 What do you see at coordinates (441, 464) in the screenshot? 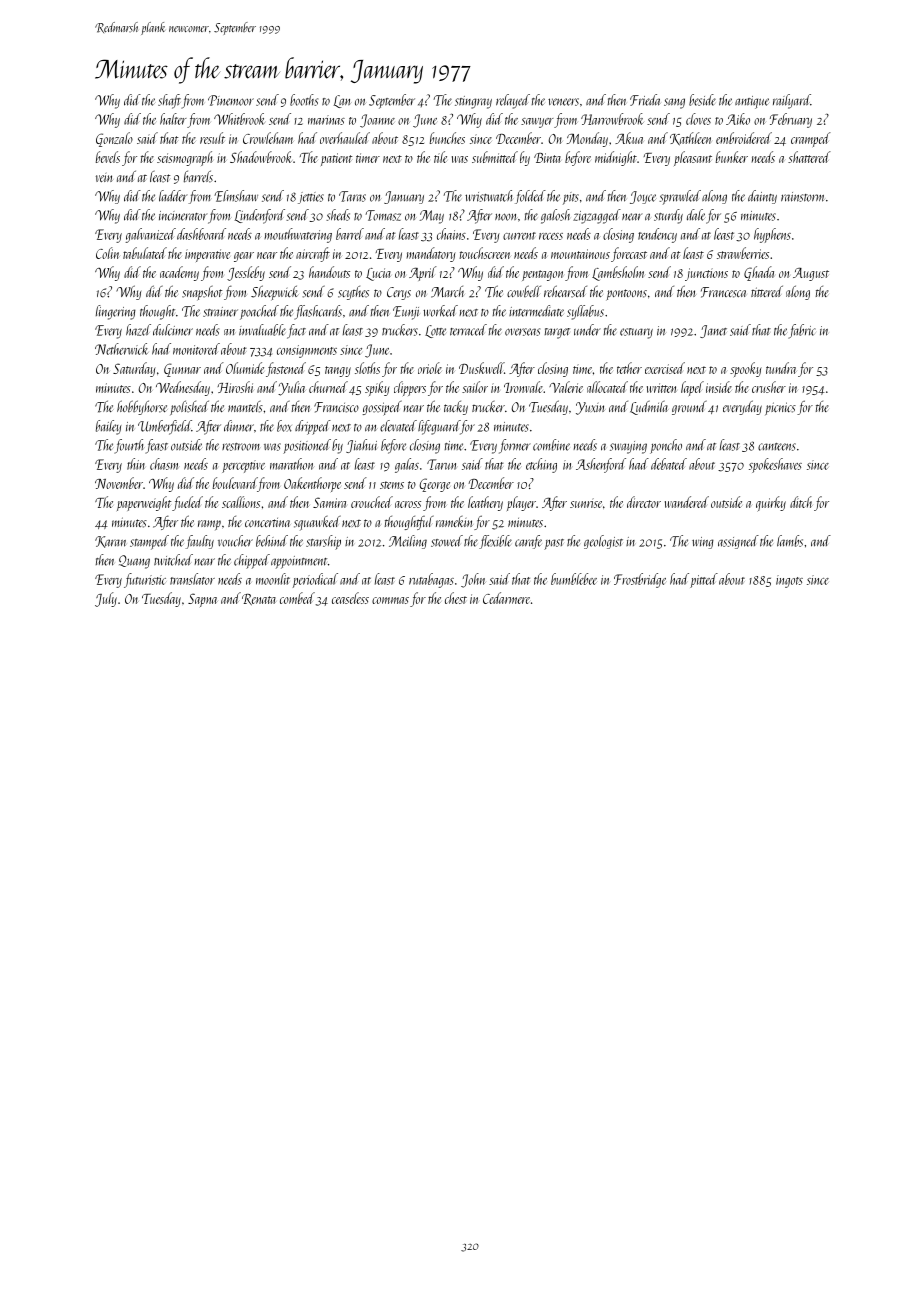
I see `Tarun` at bounding box center [441, 464].
